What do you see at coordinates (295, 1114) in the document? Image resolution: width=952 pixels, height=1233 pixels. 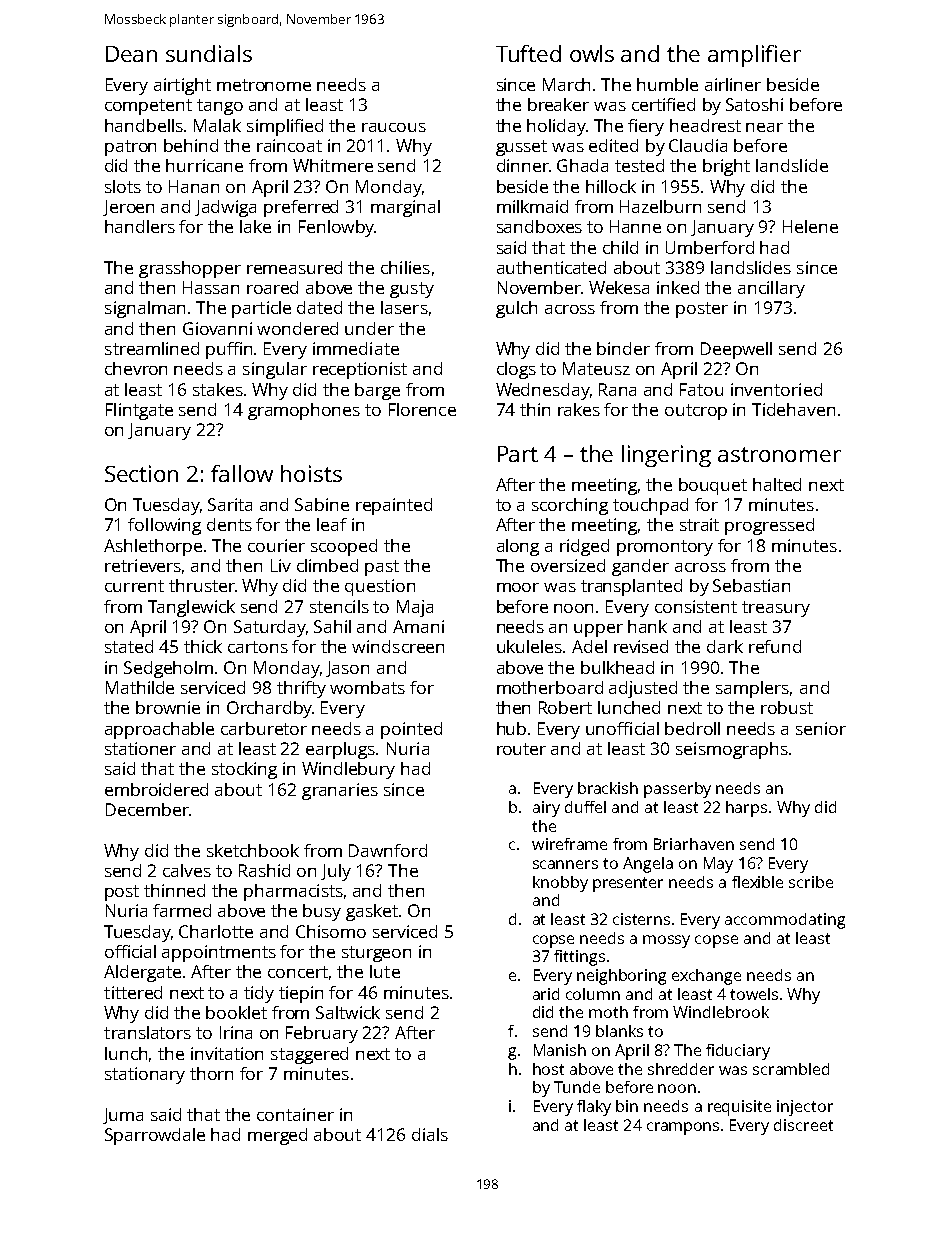 I see `container` at bounding box center [295, 1114].
